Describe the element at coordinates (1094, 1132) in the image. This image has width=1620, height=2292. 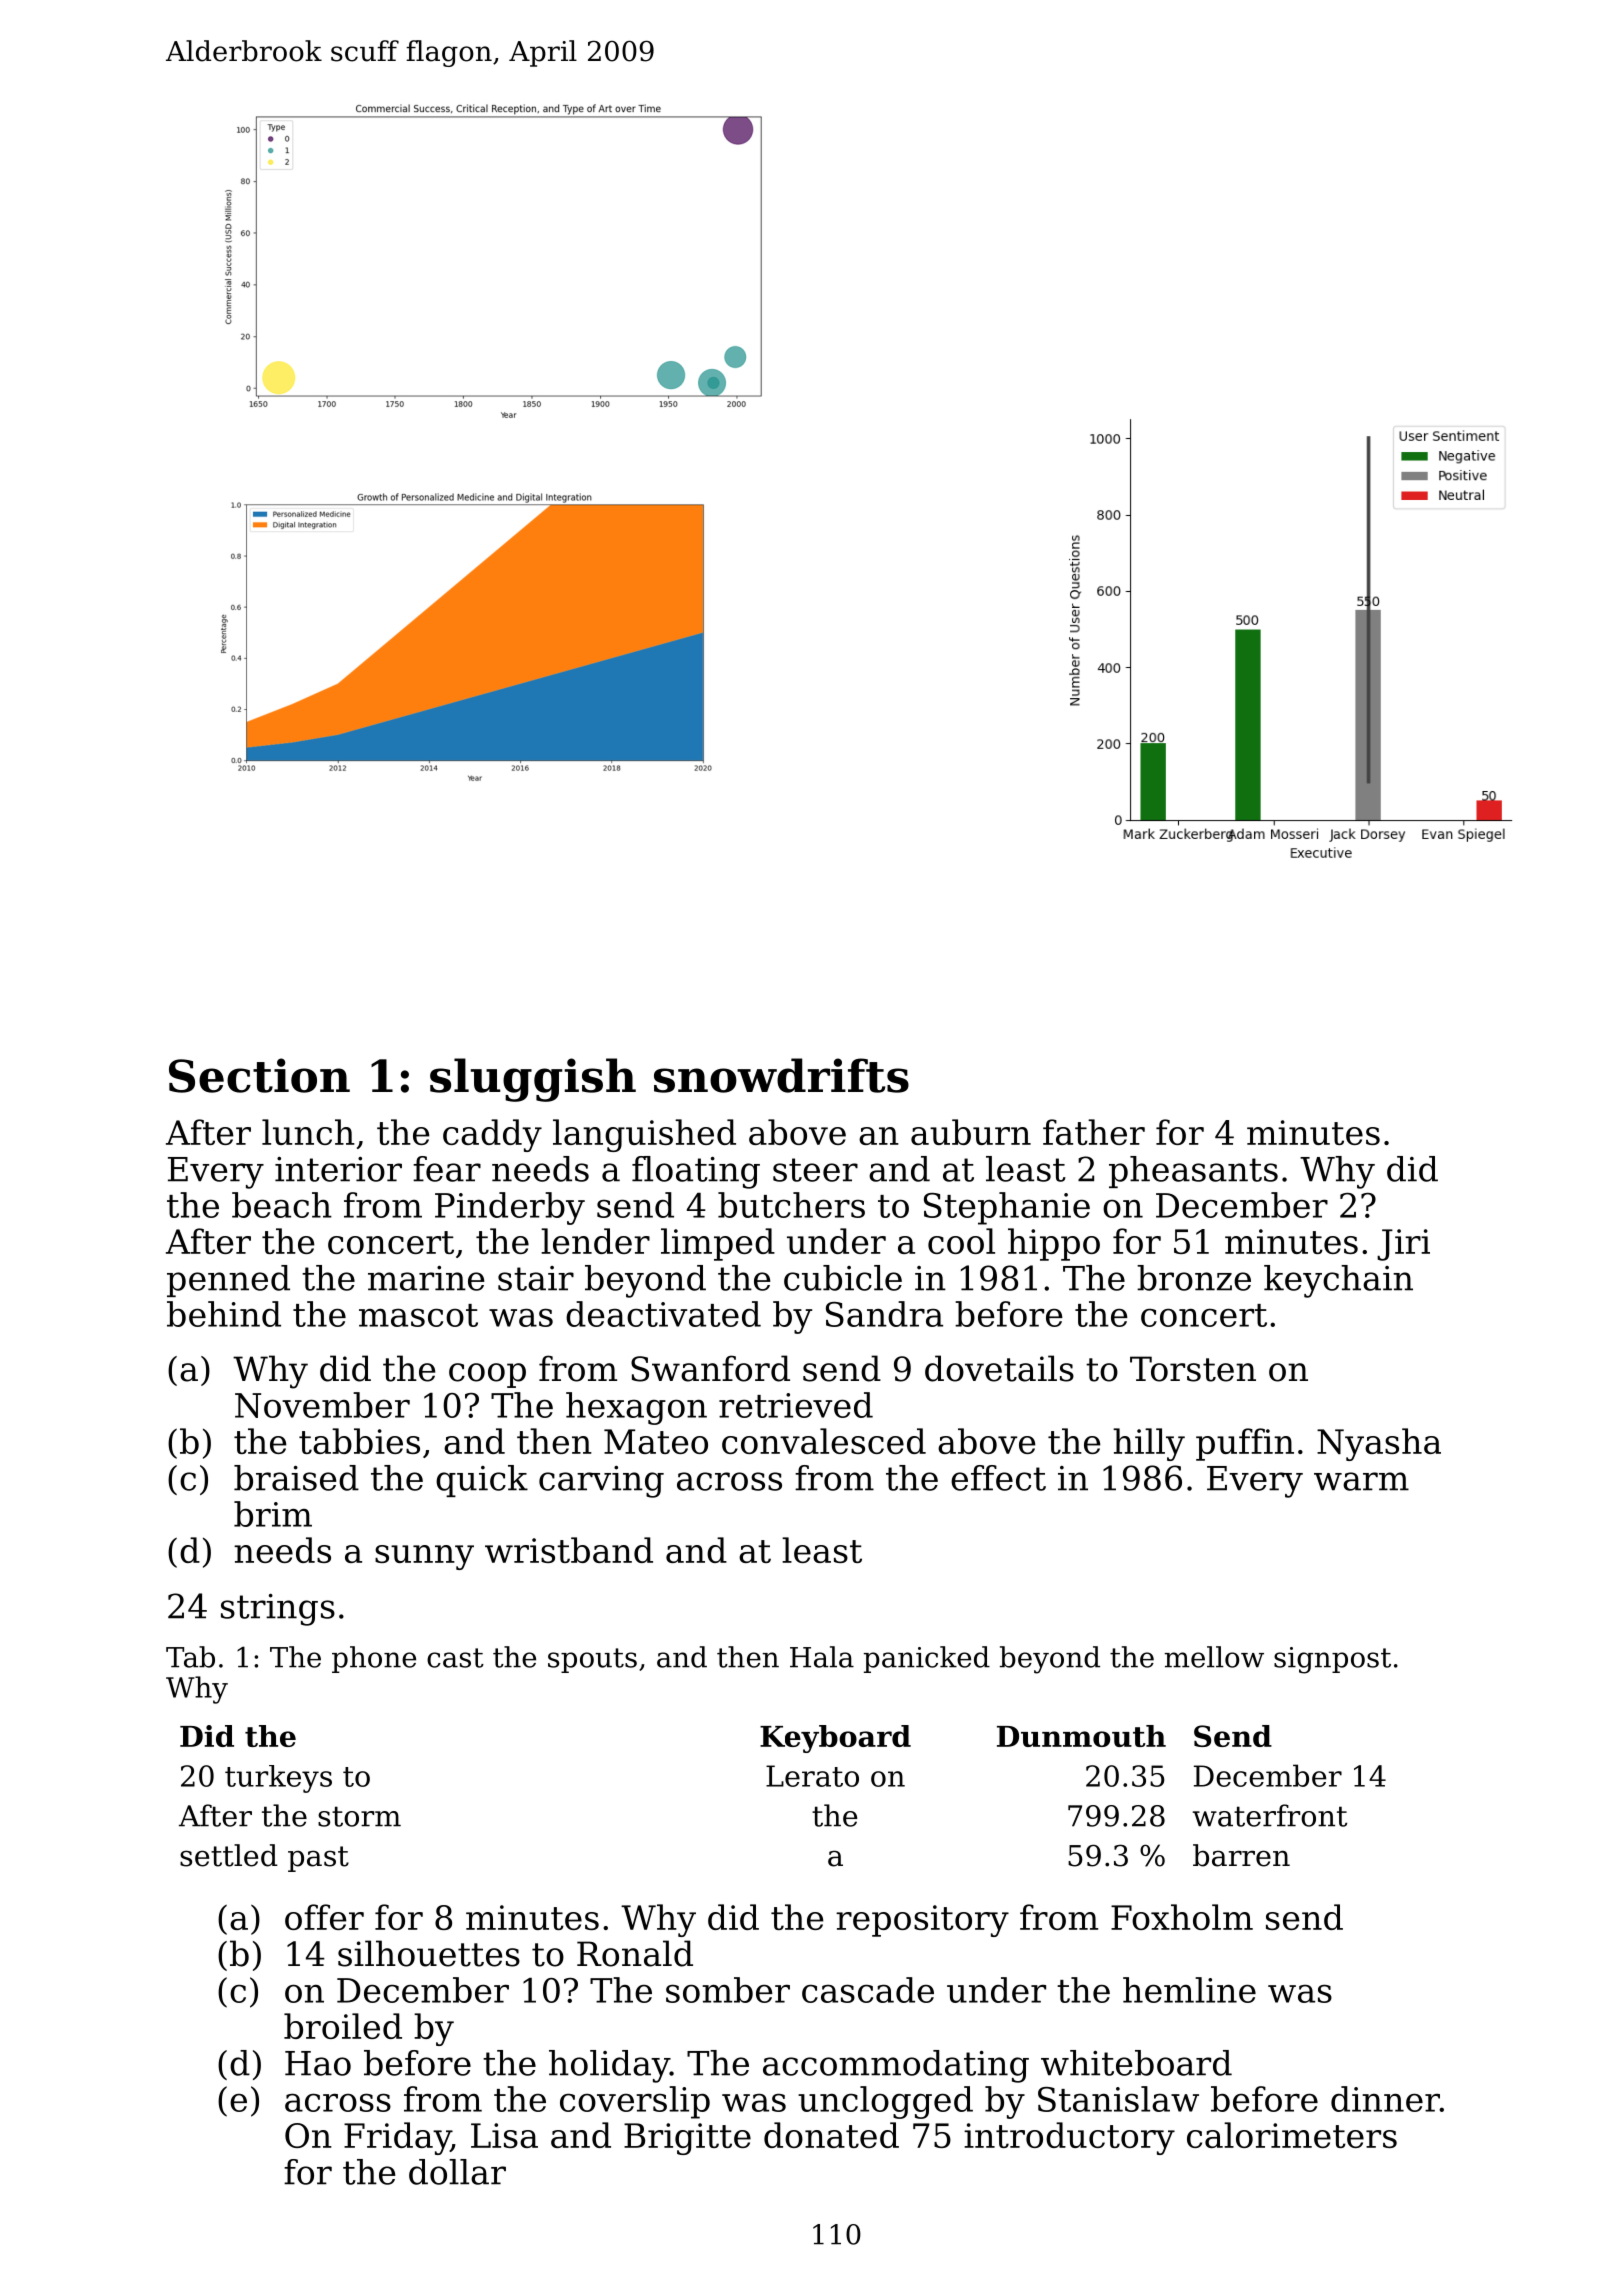
I see `father` at that location.
